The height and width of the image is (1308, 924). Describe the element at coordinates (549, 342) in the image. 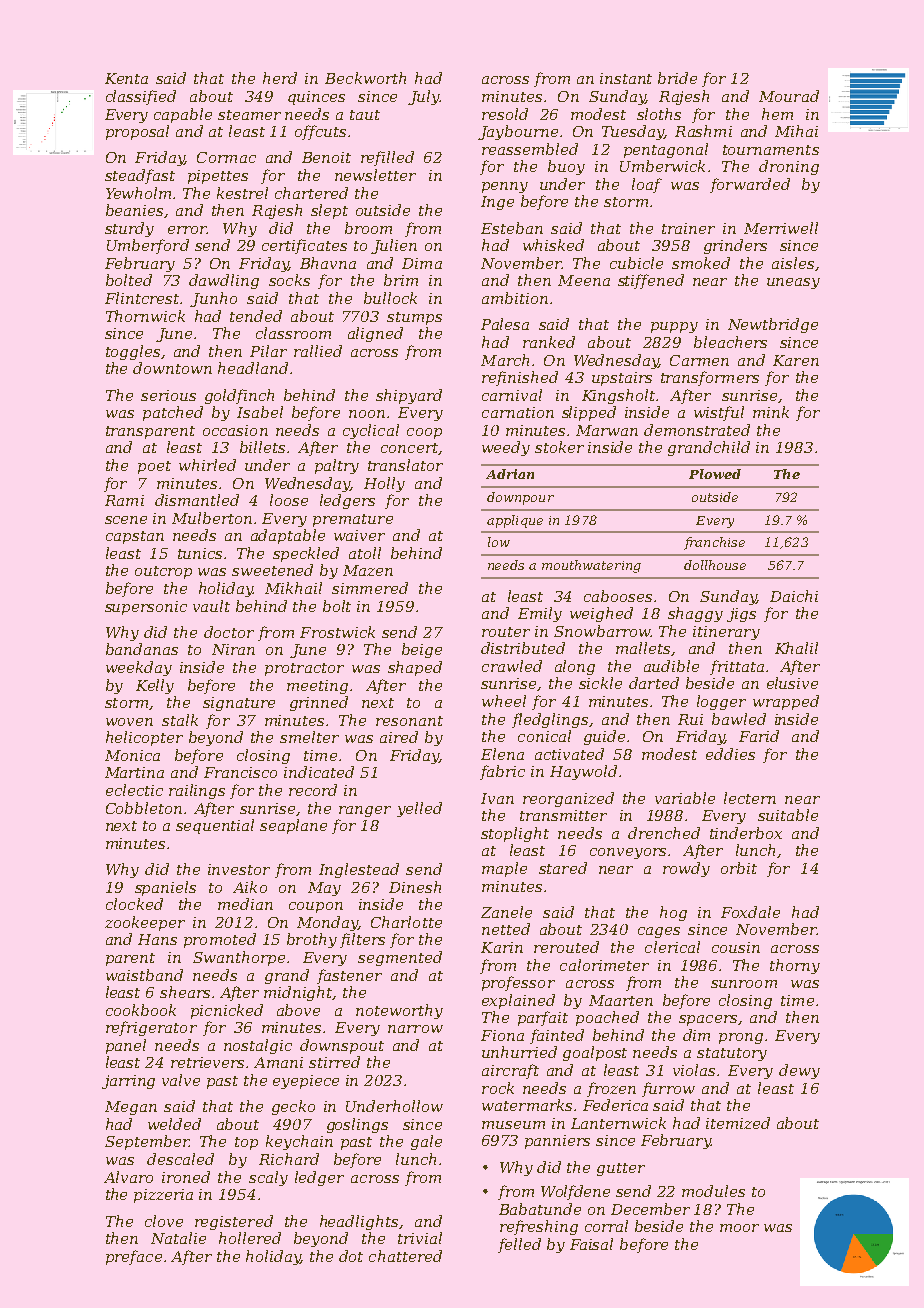

I see `ranked` at that location.
